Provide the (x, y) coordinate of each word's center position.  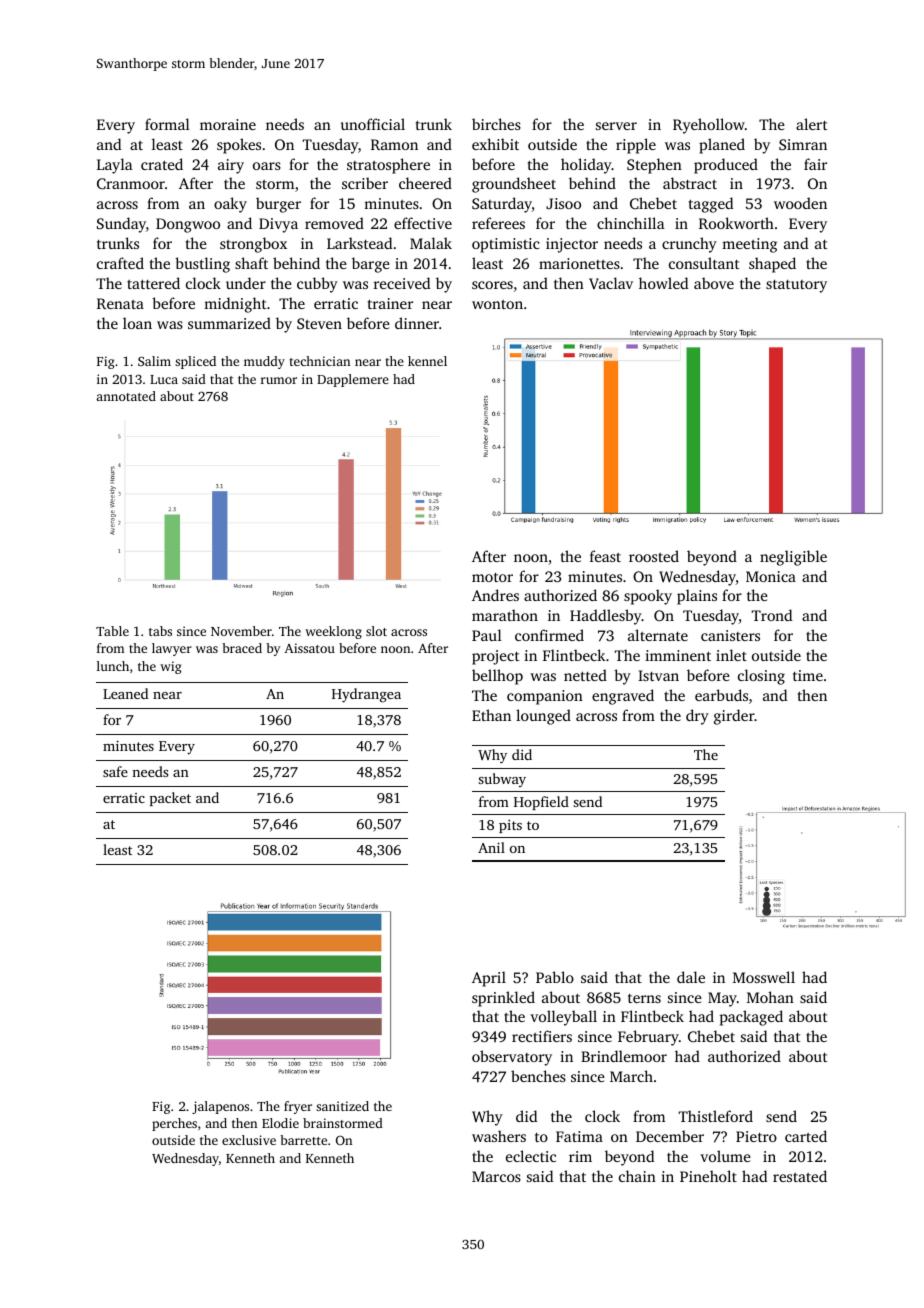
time (808, 675)
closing (761, 677)
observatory (512, 1058)
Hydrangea (366, 695)
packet (170, 799)
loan (137, 323)
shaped (772, 265)
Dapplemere (353, 380)
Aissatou (309, 648)
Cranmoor (131, 183)
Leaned (125, 693)
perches (174, 1124)
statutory (796, 286)
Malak (431, 243)
